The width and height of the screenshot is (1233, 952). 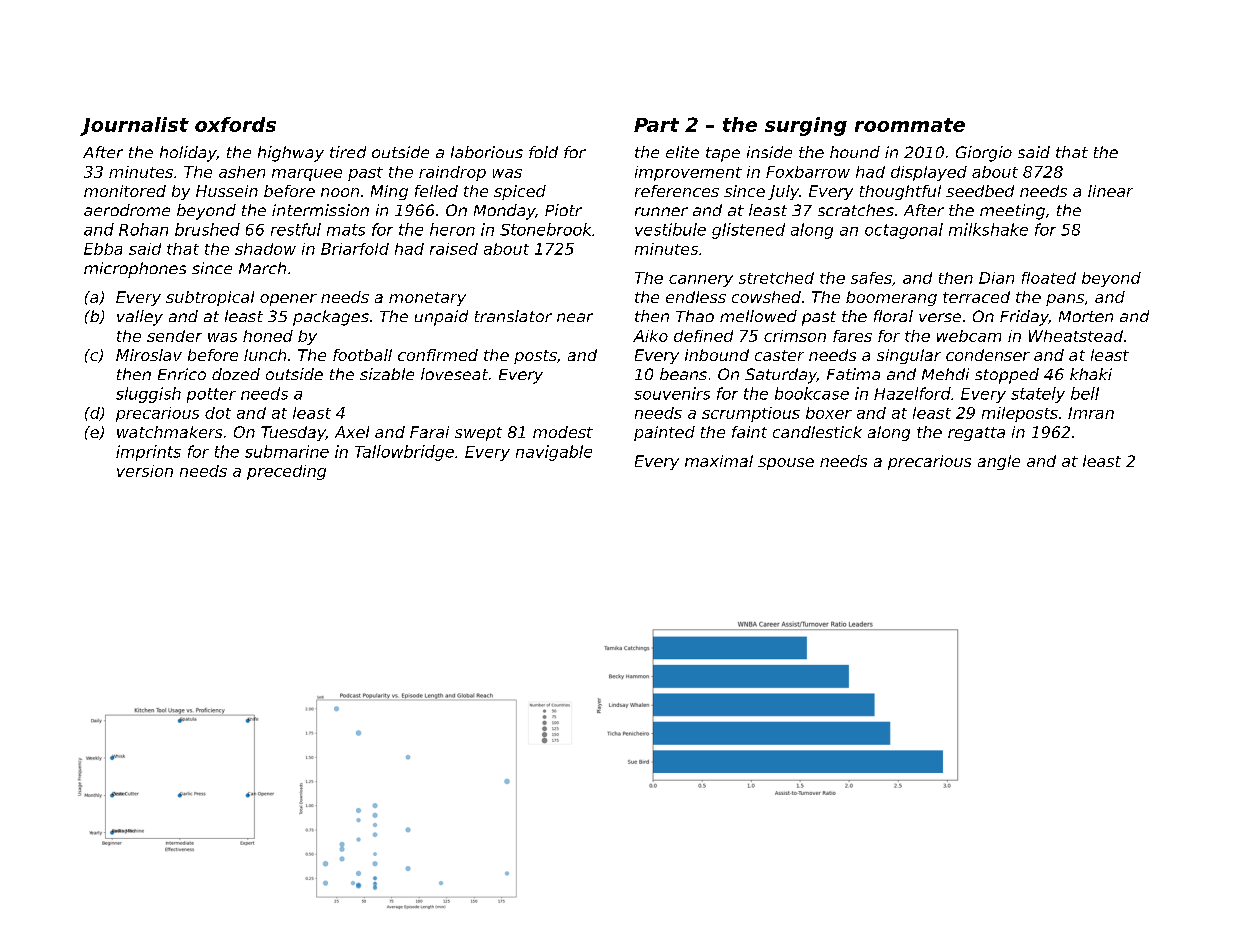 I want to click on modest, so click(x=563, y=432).
